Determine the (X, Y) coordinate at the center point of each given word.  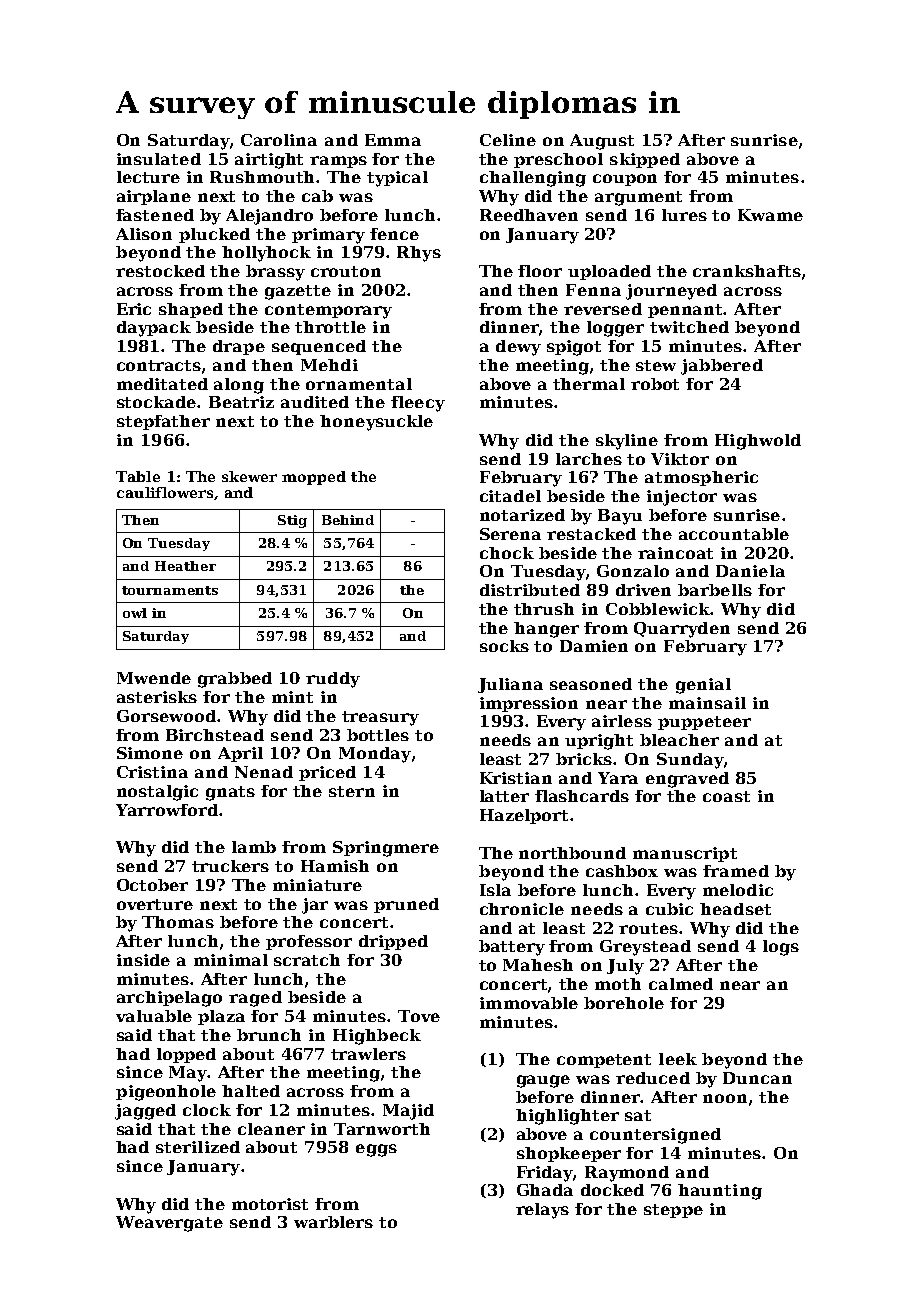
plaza (221, 1017)
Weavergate (169, 1224)
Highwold (758, 442)
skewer (249, 476)
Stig (292, 521)
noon (725, 1098)
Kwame (770, 215)
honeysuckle (376, 423)
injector (682, 498)
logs (781, 948)
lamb (254, 847)
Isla (495, 890)
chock (507, 553)
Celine (508, 140)
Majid (408, 1112)
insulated (159, 159)
